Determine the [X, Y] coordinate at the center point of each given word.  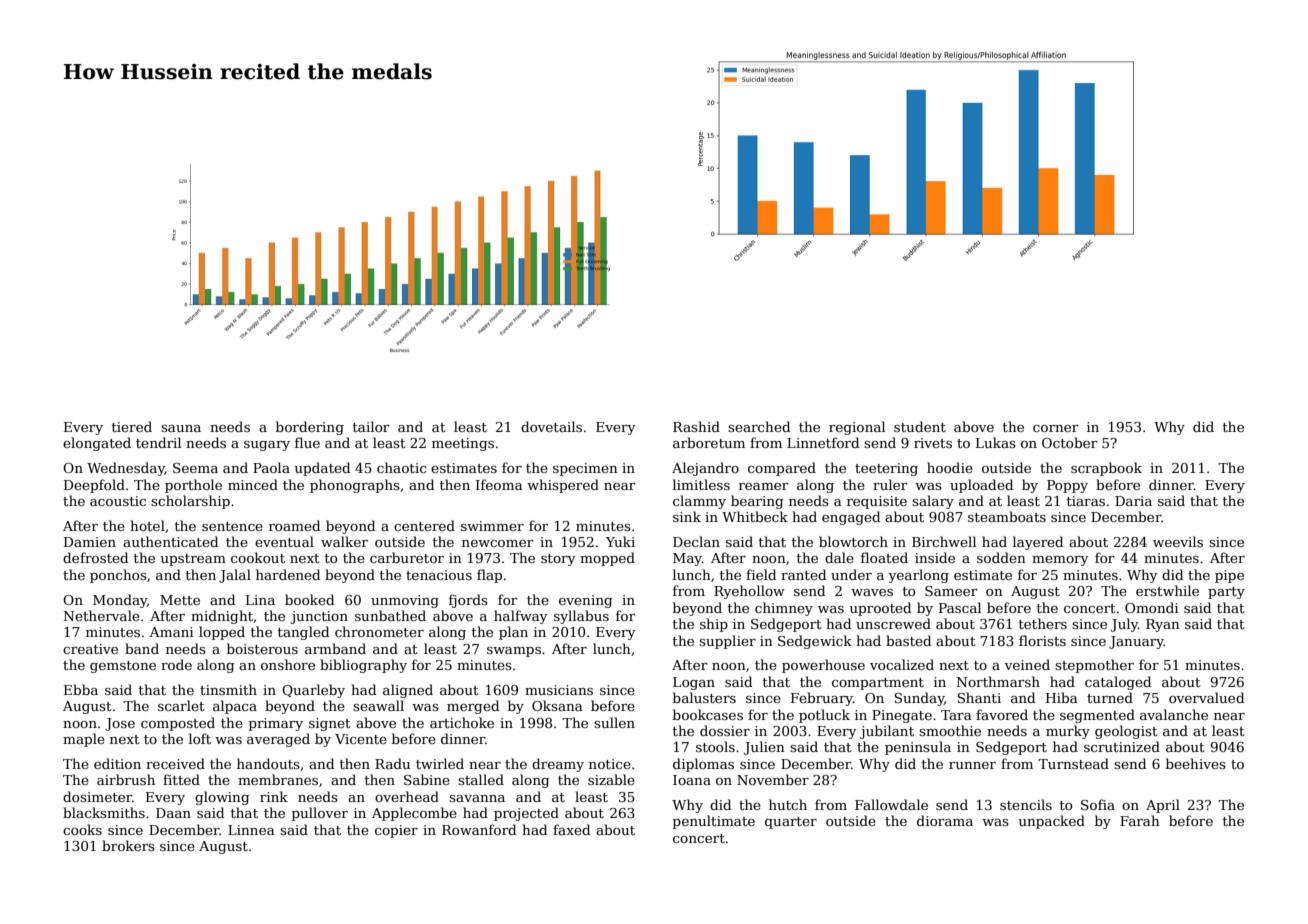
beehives [1196, 763]
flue [307, 442]
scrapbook [1106, 469]
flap [489, 576]
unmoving [405, 601]
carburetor [407, 557]
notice [610, 764]
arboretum [709, 442]
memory [1060, 561]
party [1226, 593]
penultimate [714, 822]
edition [117, 763]
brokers [128, 845]
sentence [232, 526]
